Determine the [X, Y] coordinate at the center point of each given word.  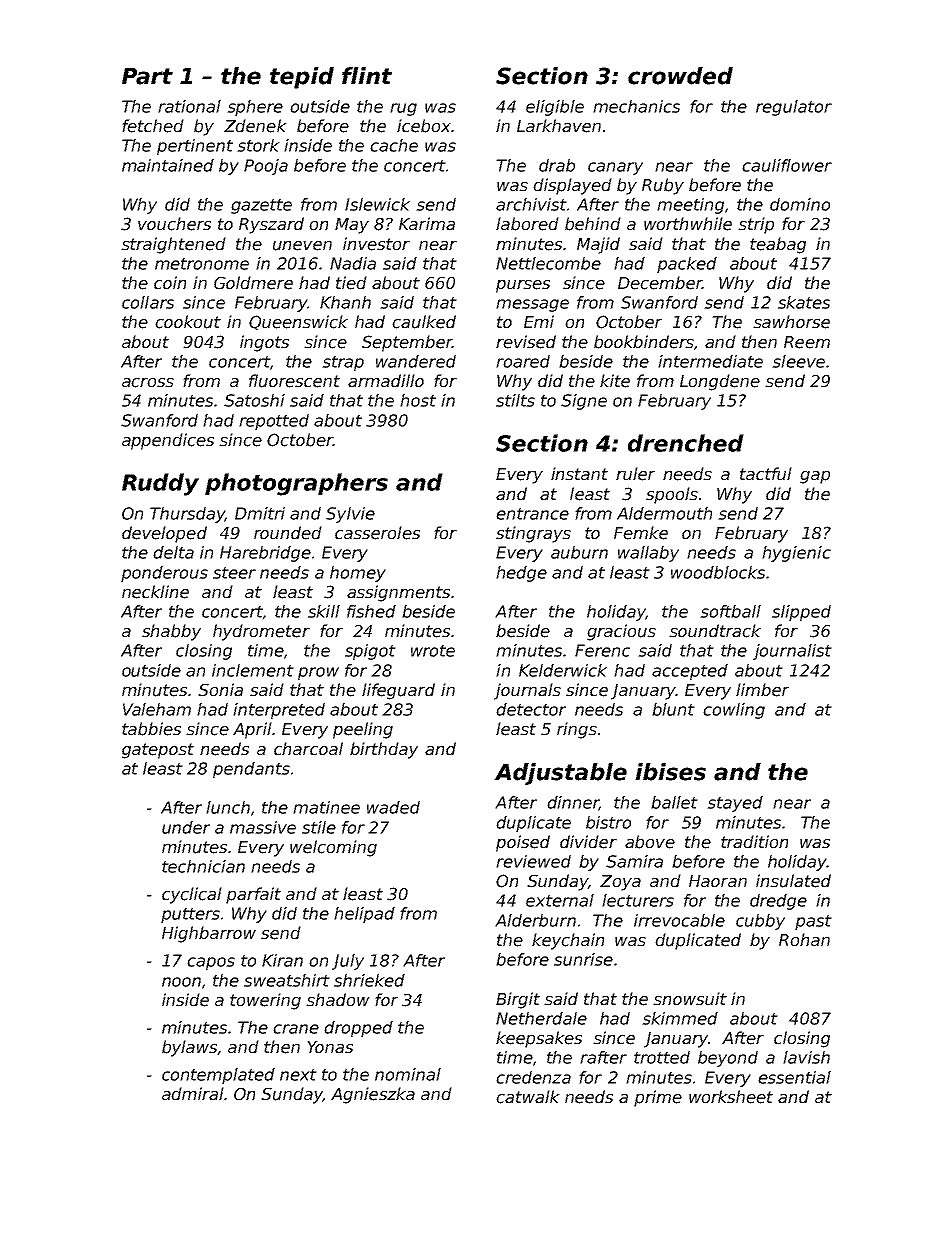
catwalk [528, 1097]
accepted [690, 672]
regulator [794, 108]
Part [147, 76]
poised [523, 843]
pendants [251, 770]
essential [794, 1077]
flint [367, 75]
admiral [193, 1094]
